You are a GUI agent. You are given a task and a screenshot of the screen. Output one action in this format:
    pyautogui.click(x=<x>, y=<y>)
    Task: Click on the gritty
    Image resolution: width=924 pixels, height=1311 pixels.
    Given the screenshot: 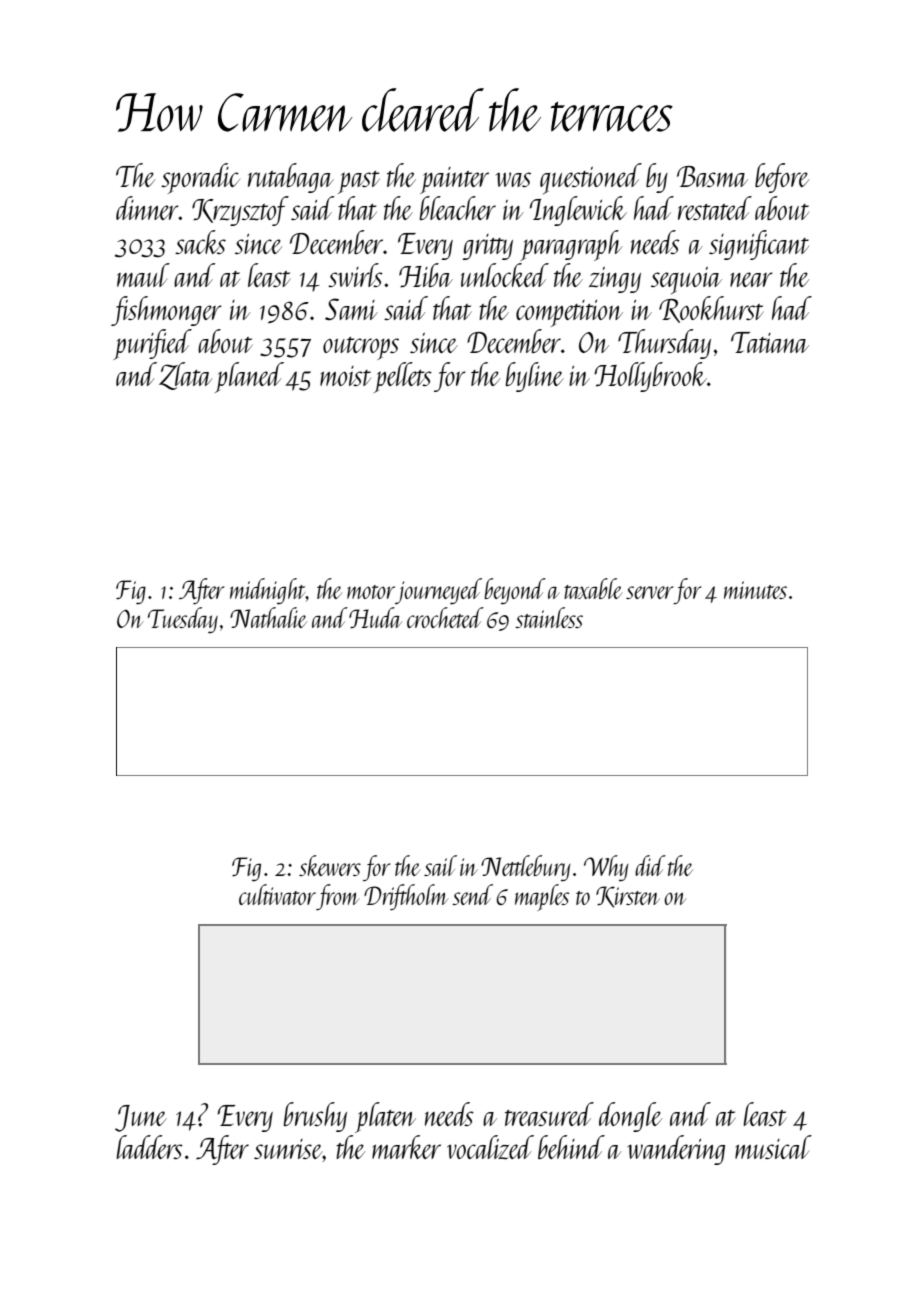 What is the action you would take?
    pyautogui.click(x=488, y=247)
